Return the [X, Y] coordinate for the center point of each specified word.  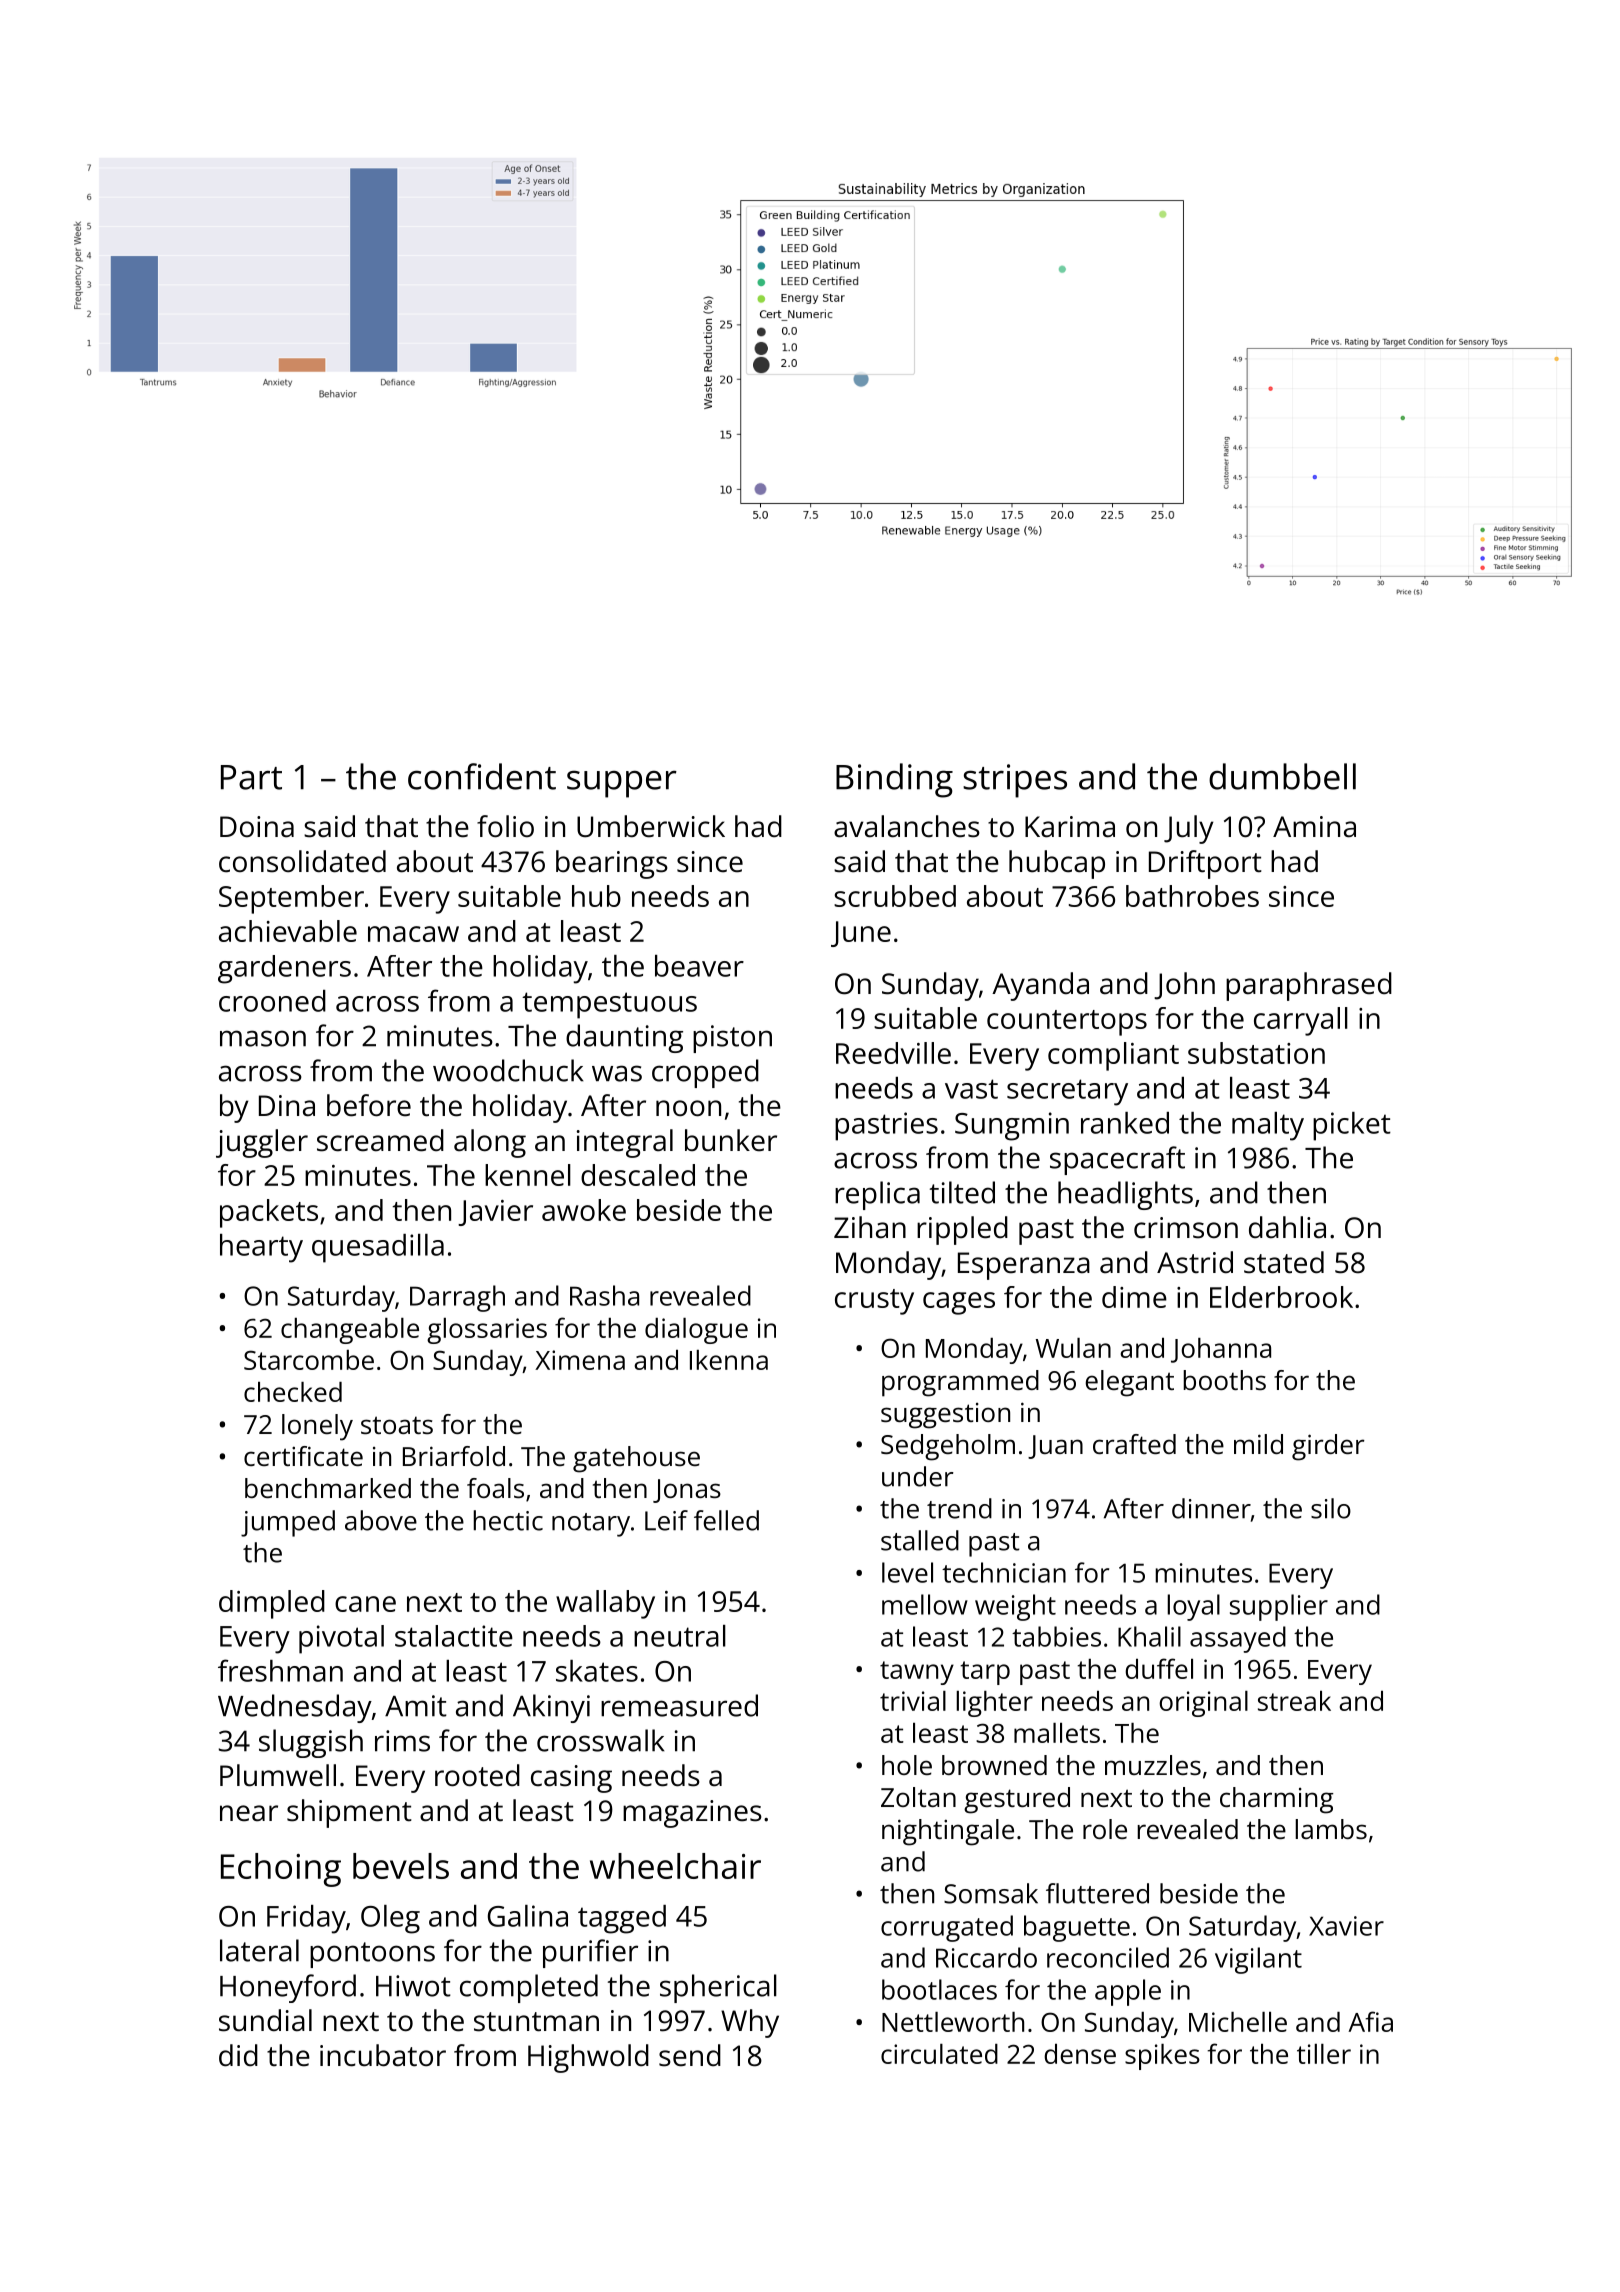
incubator [383, 2055]
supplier [1279, 1607]
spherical [718, 1988]
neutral [680, 1636]
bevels [401, 1866]
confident [482, 776]
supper [622, 784]
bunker [731, 1140]
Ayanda [1040, 986]
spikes [1162, 2057]
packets [269, 1213]
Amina [1314, 827]
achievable [288, 931]
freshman [280, 1670]
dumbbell [1282, 776]
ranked [1125, 1123]
